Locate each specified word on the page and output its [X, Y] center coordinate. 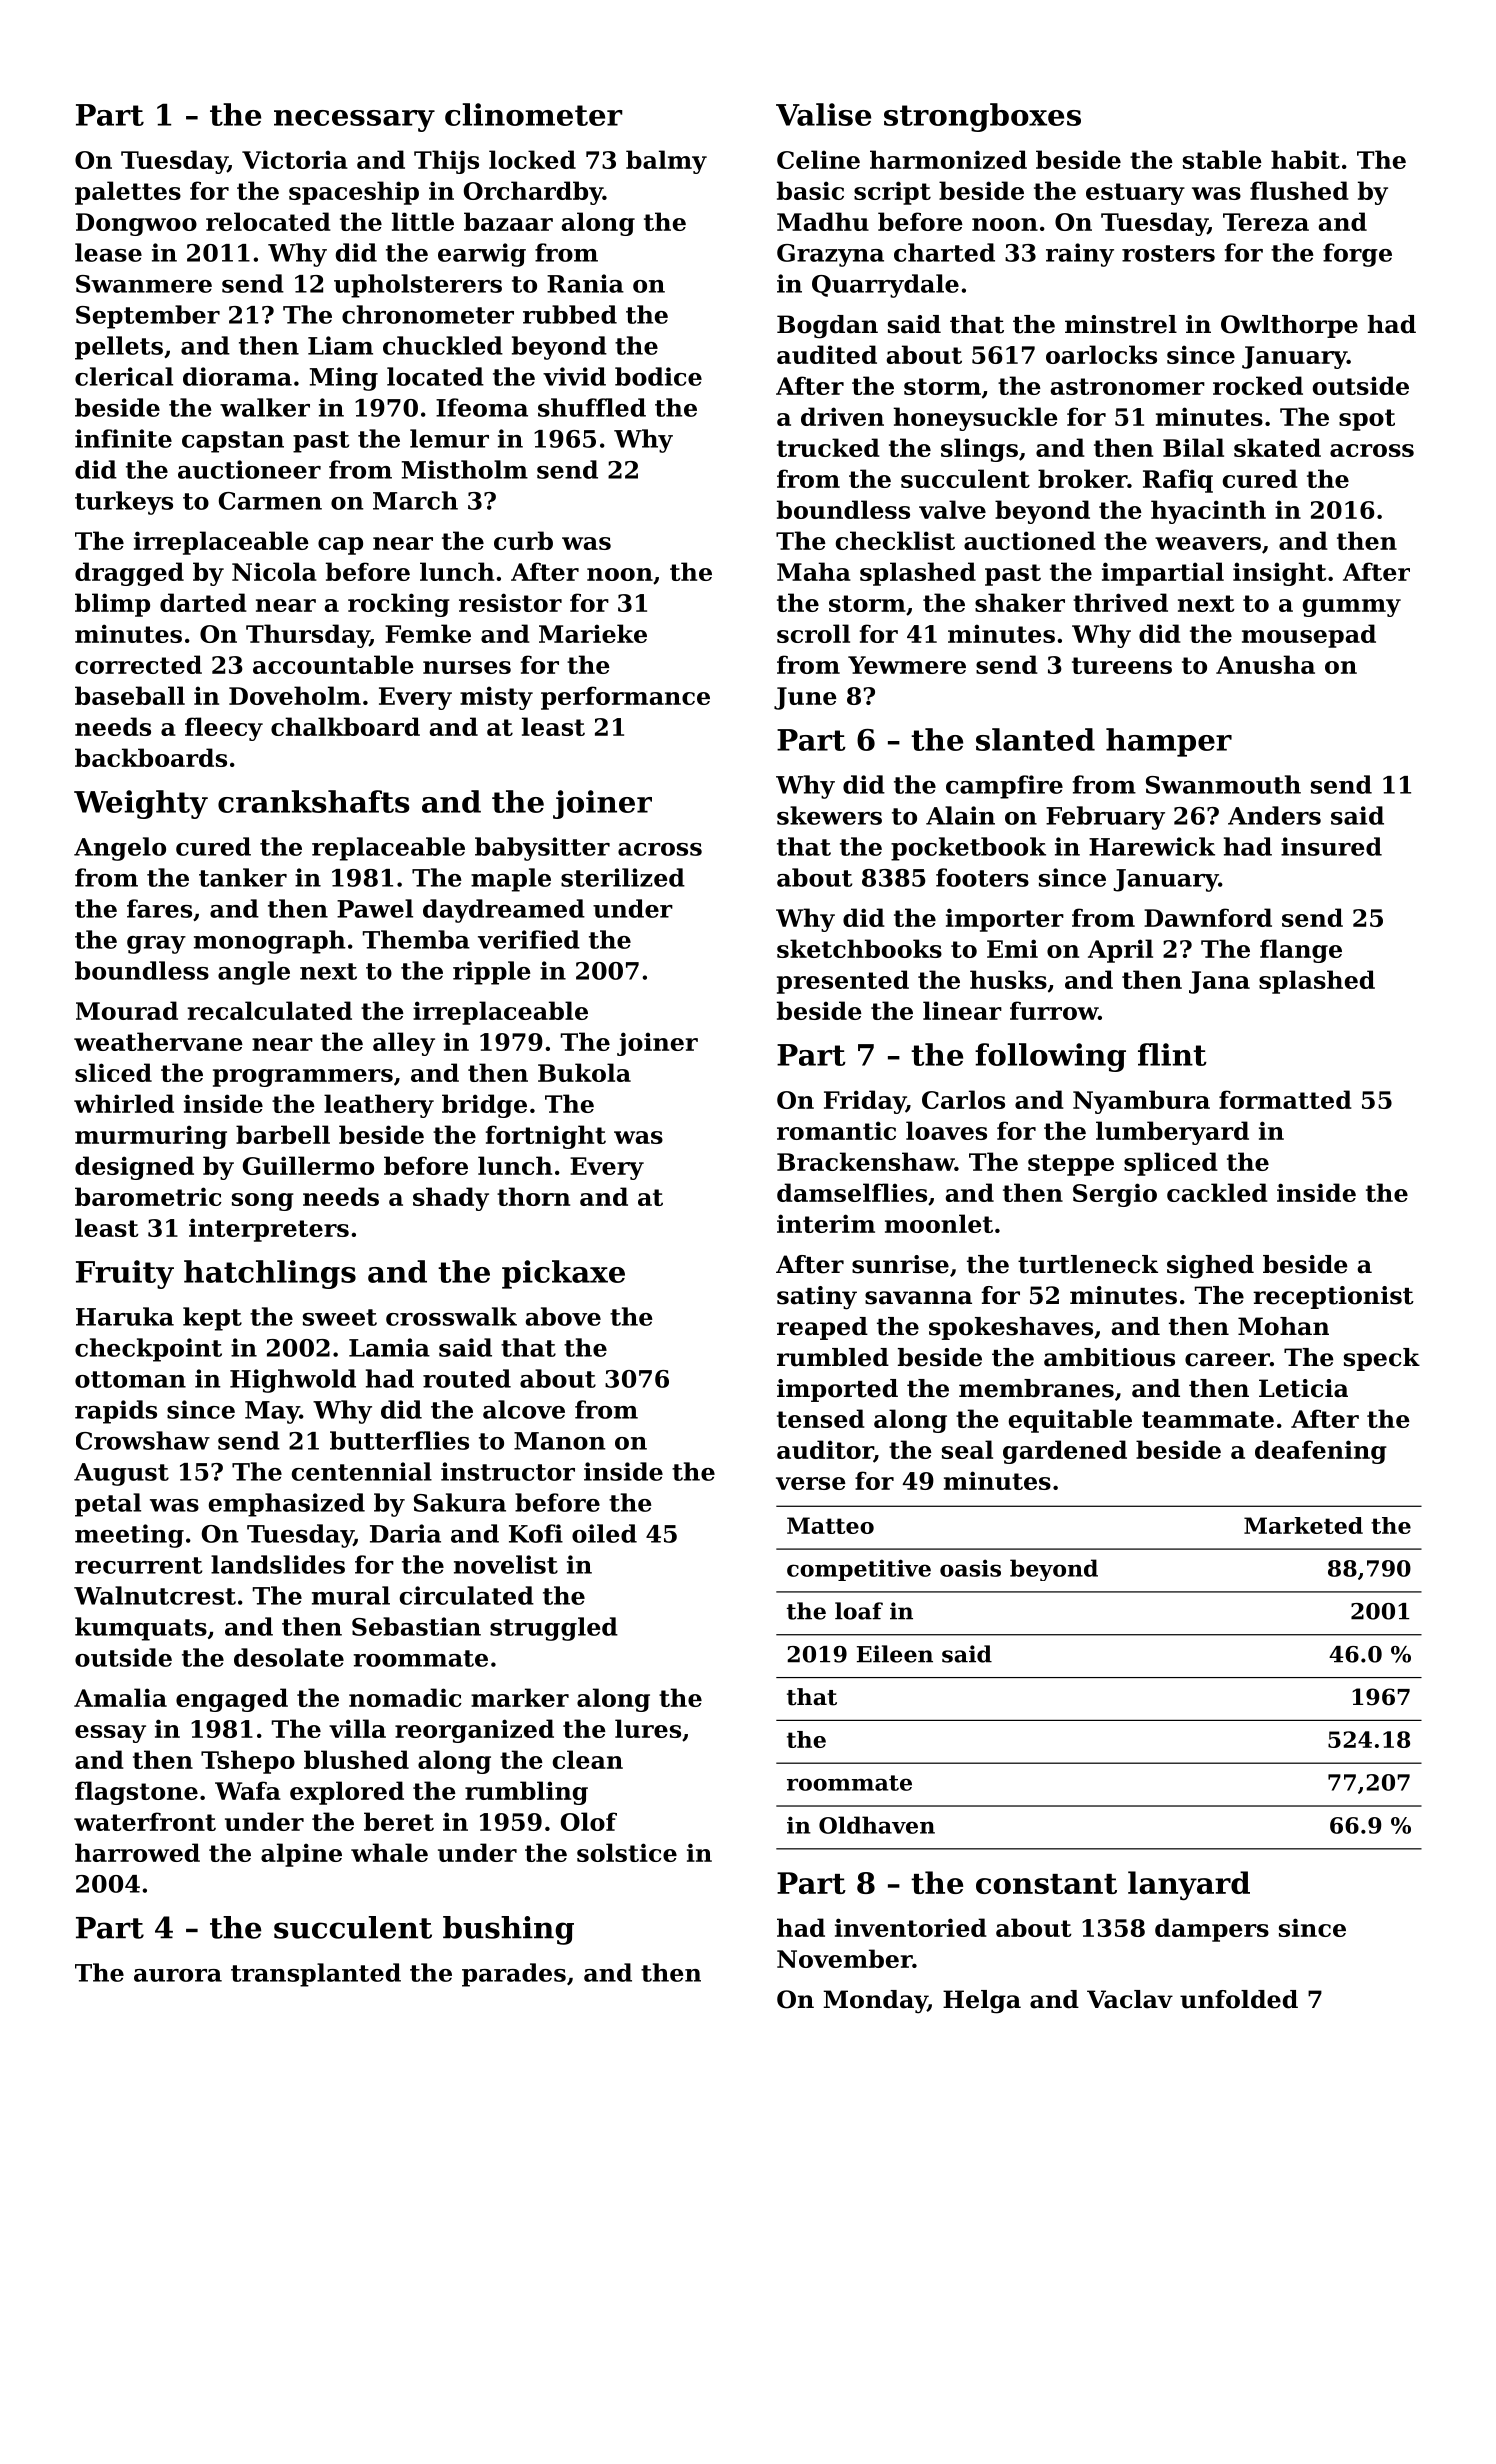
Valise [823, 114]
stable [1222, 159]
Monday [875, 2002]
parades [514, 1975]
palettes [128, 193]
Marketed [1303, 1525]
